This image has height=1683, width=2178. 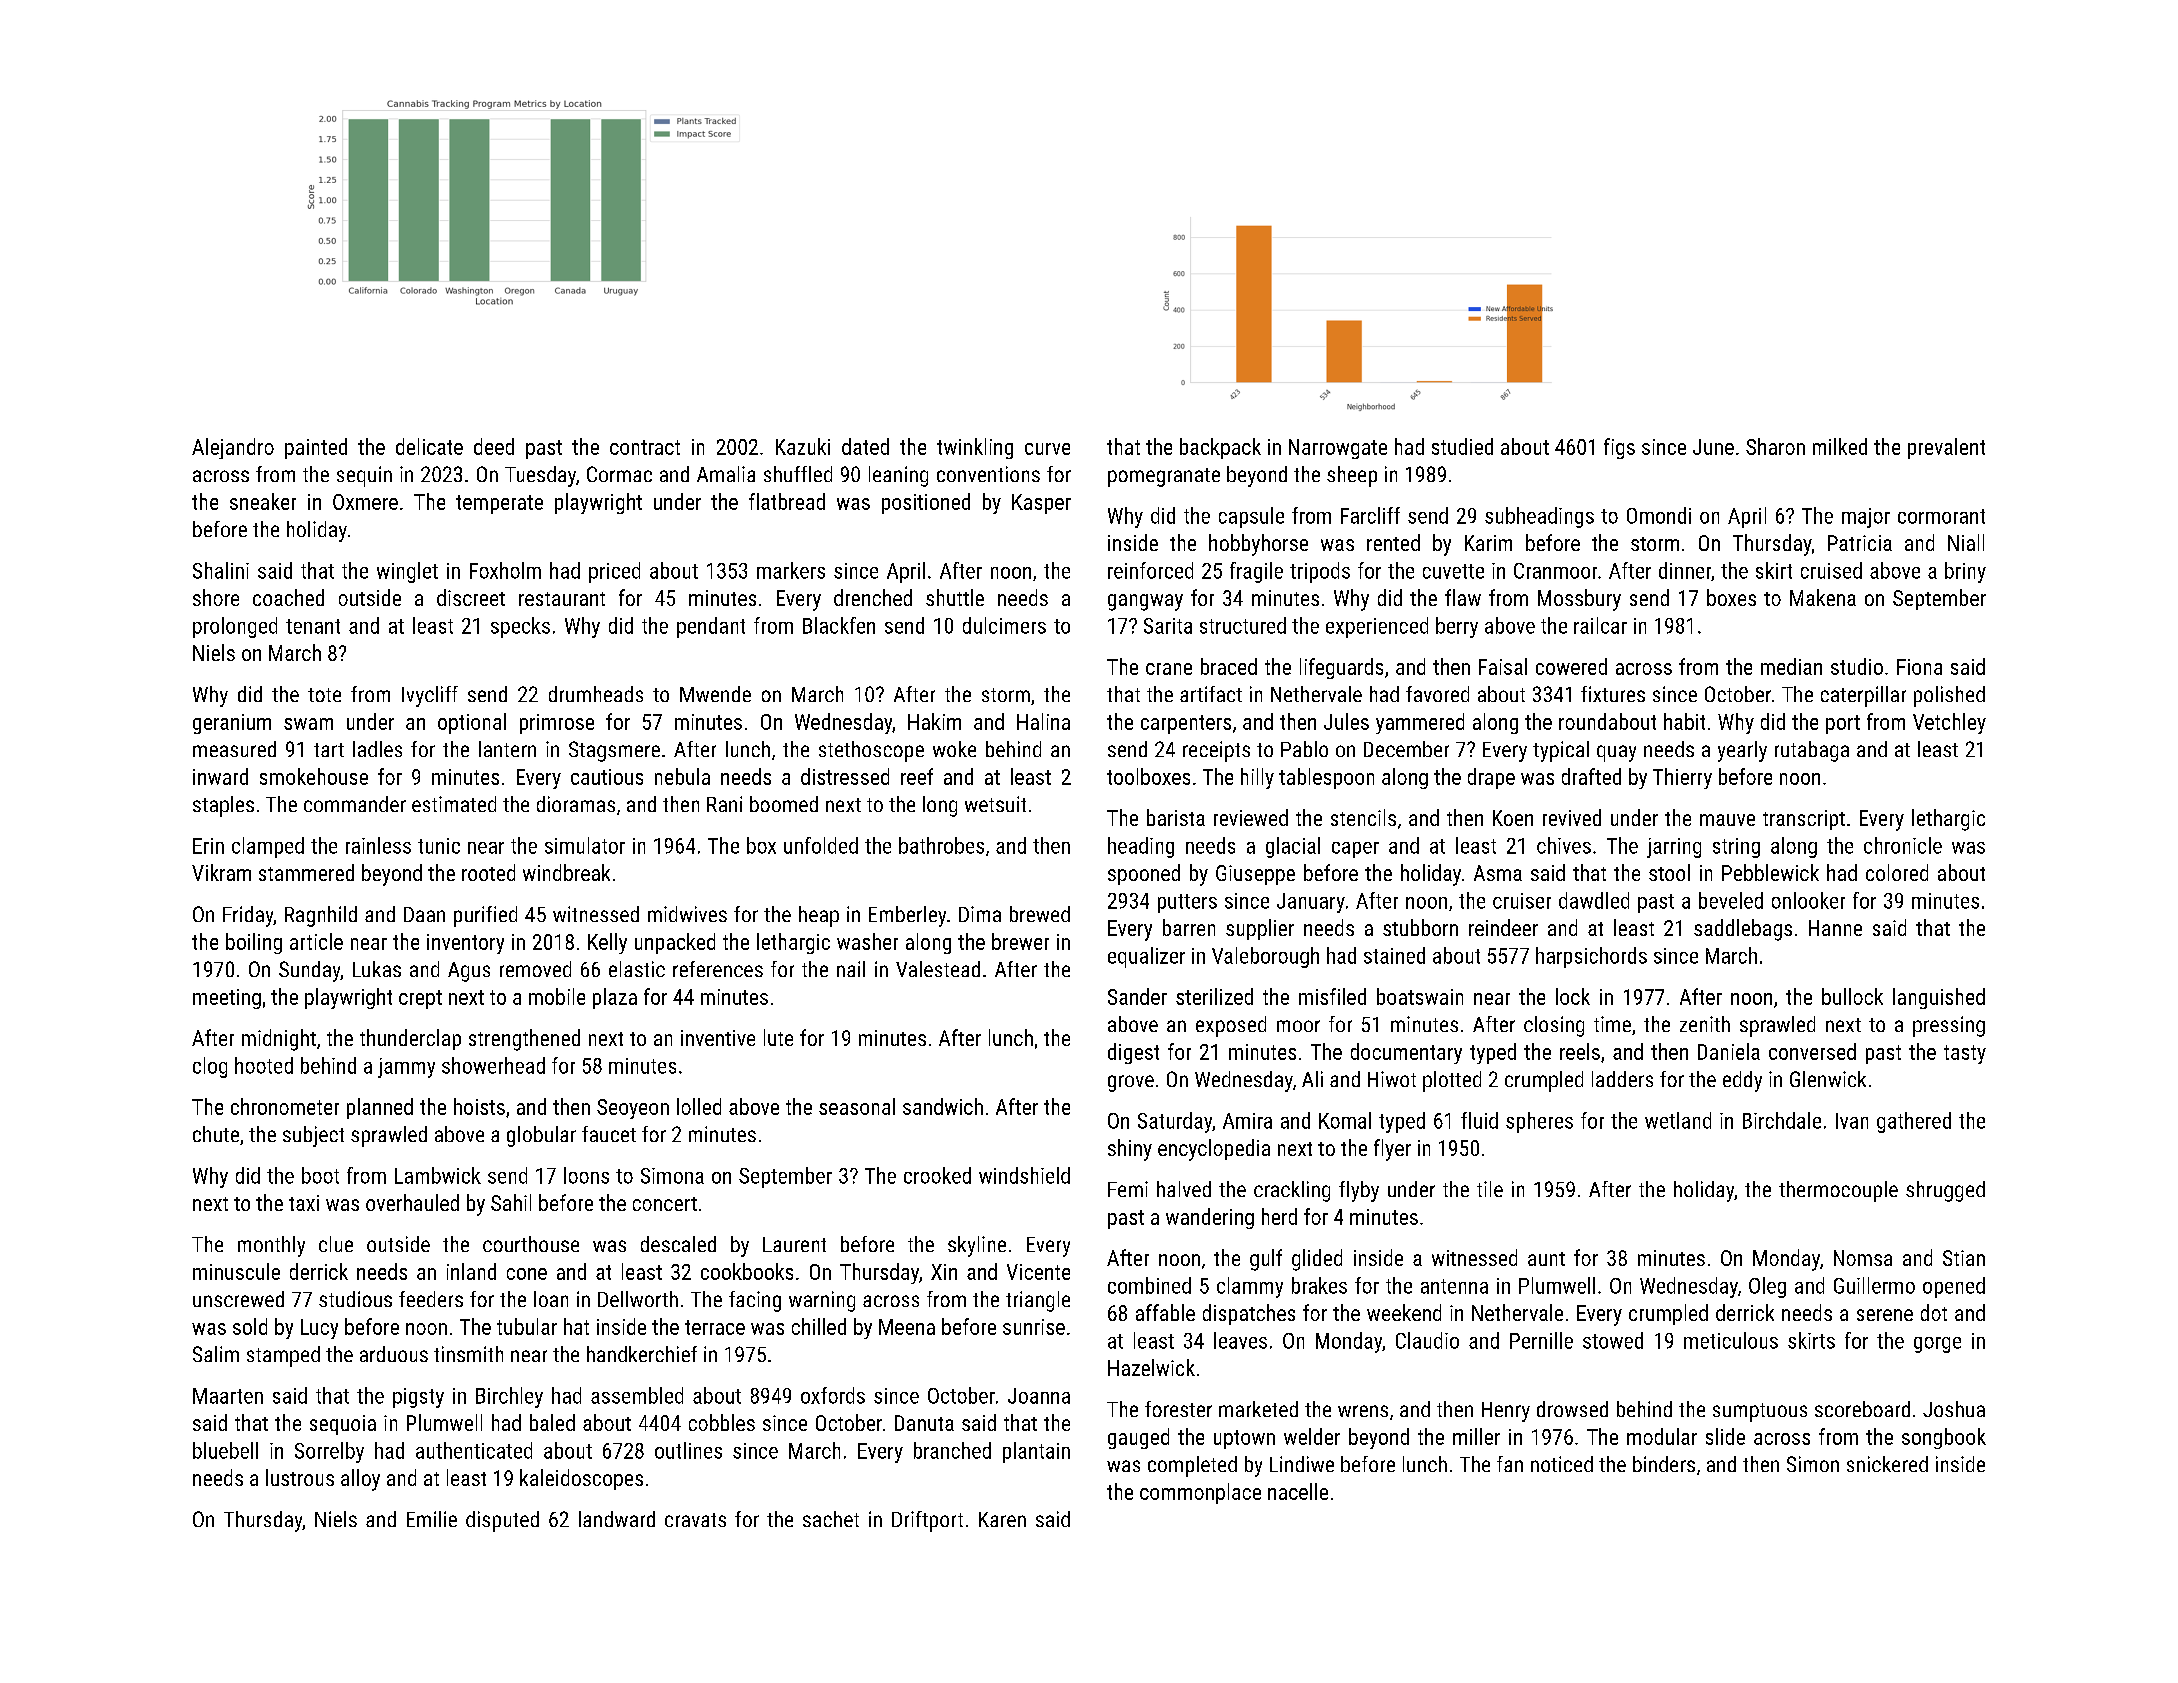 I want to click on Pernille, so click(x=1541, y=1340).
